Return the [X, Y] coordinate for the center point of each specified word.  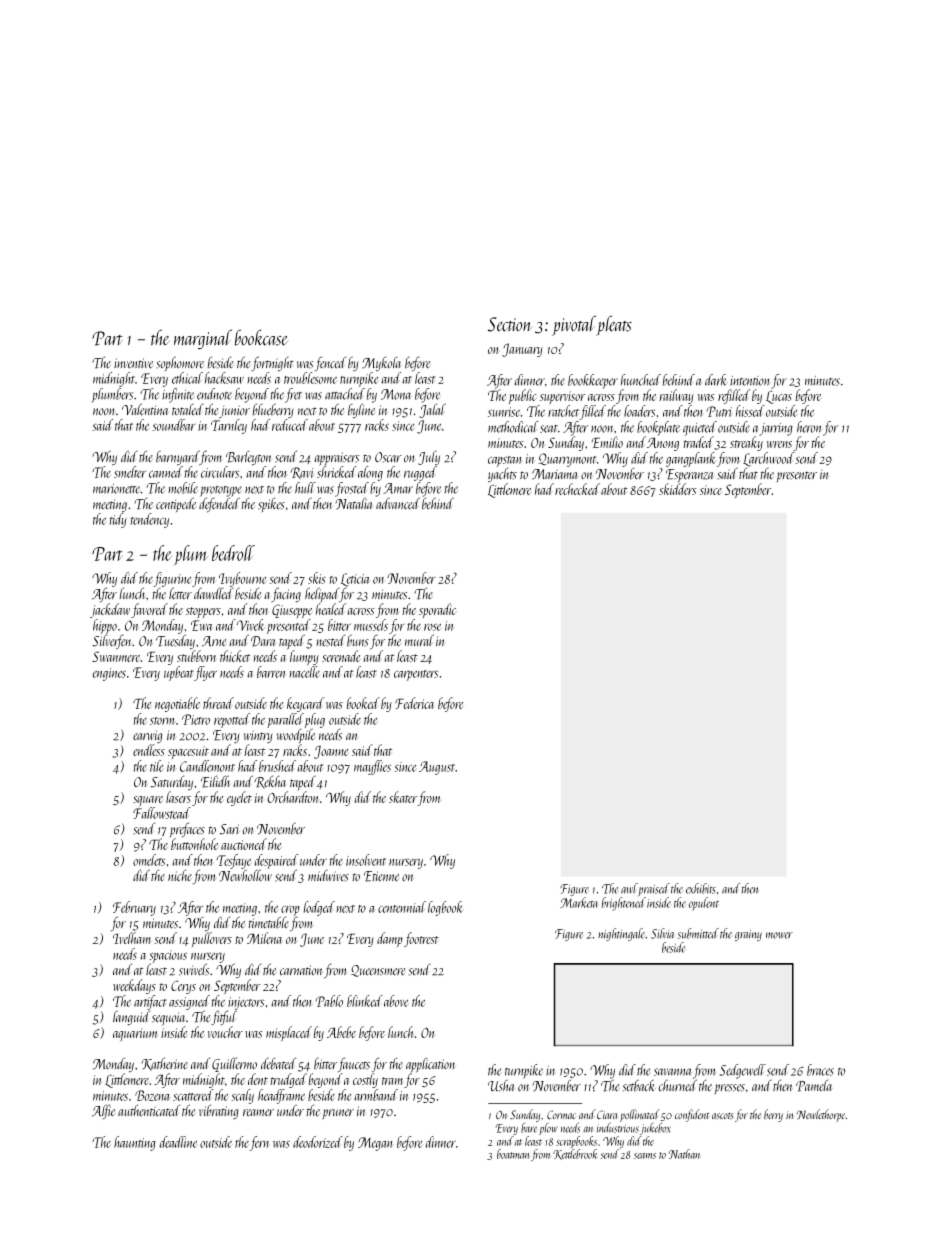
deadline [178, 1142]
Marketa [579, 902]
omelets [149, 860]
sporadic [438, 610]
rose [433, 627]
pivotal [574, 325]
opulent [703, 904]
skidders [677, 489]
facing [286, 595]
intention [750, 381]
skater [403, 797]
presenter [796, 477]
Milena [264, 938]
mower [779, 935]
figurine [172, 579]
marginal [203, 339]
